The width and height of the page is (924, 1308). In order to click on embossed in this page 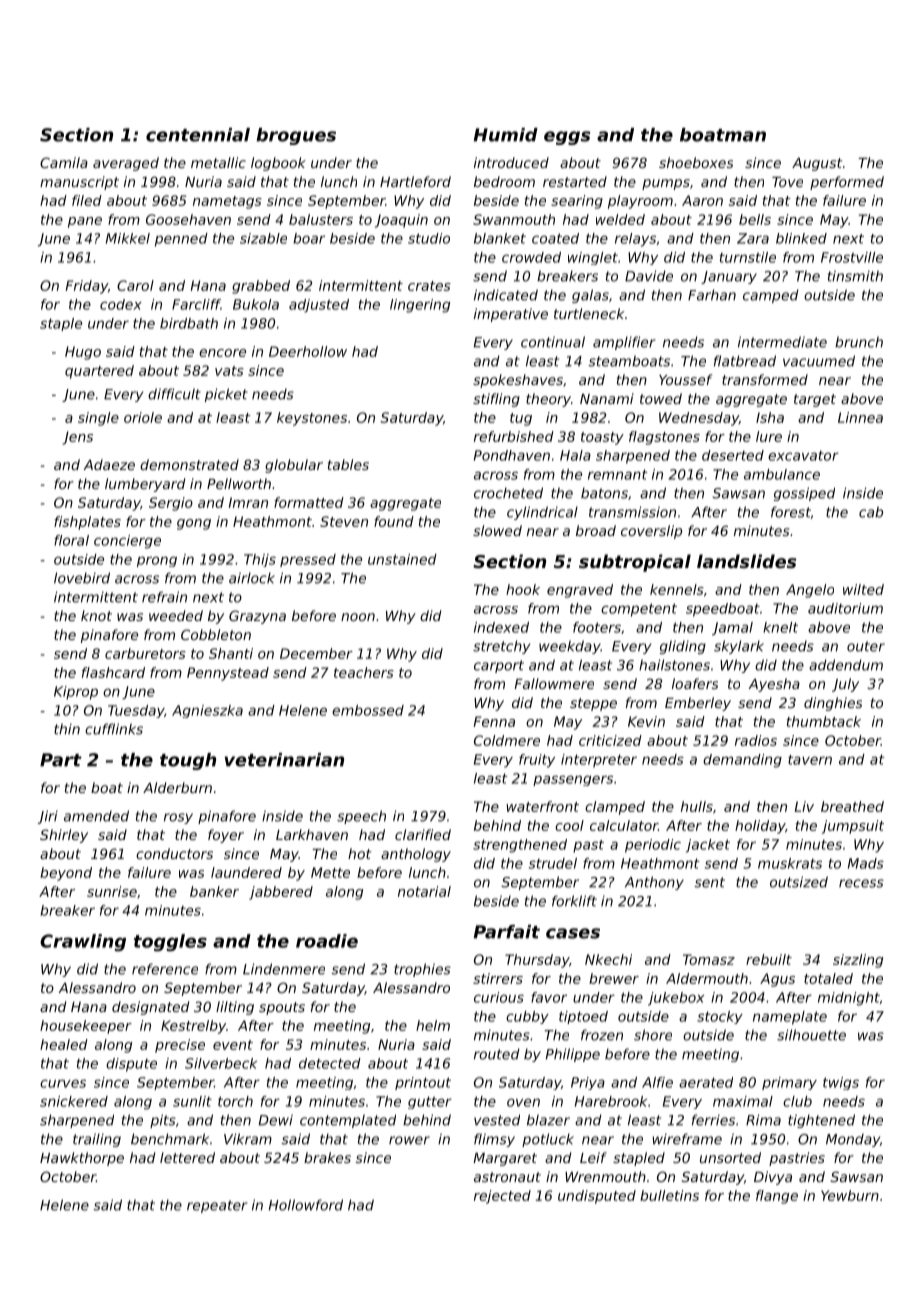, I will do `click(368, 710)`.
